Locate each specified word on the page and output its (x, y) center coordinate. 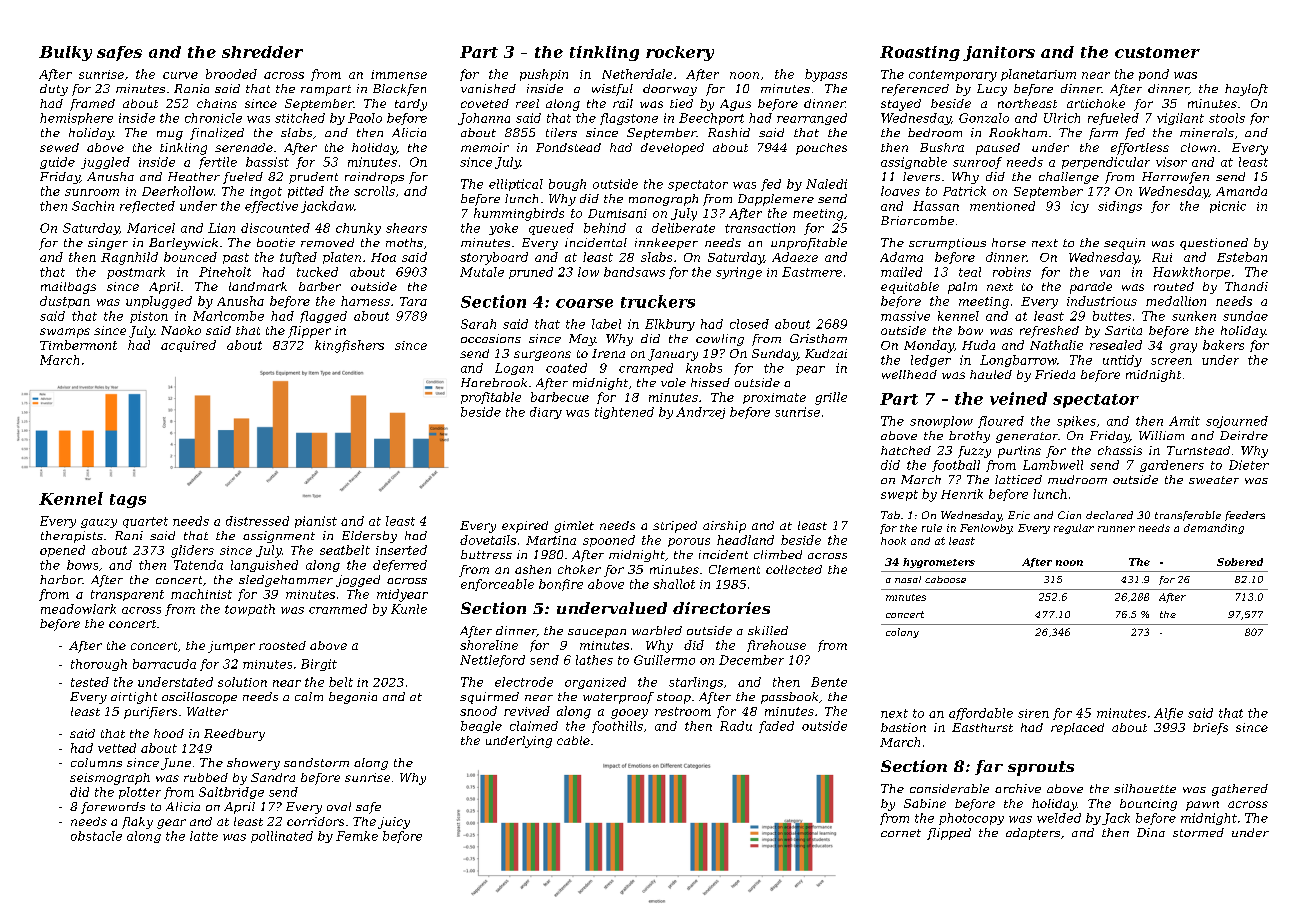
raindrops (374, 178)
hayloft (1246, 90)
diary (546, 413)
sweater (1214, 480)
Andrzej (700, 413)
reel (527, 103)
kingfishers (349, 346)
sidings (1120, 207)
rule (932, 528)
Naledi (826, 184)
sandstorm (316, 762)
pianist (316, 522)
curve (180, 75)
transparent (127, 595)
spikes (1076, 422)
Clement (734, 569)
